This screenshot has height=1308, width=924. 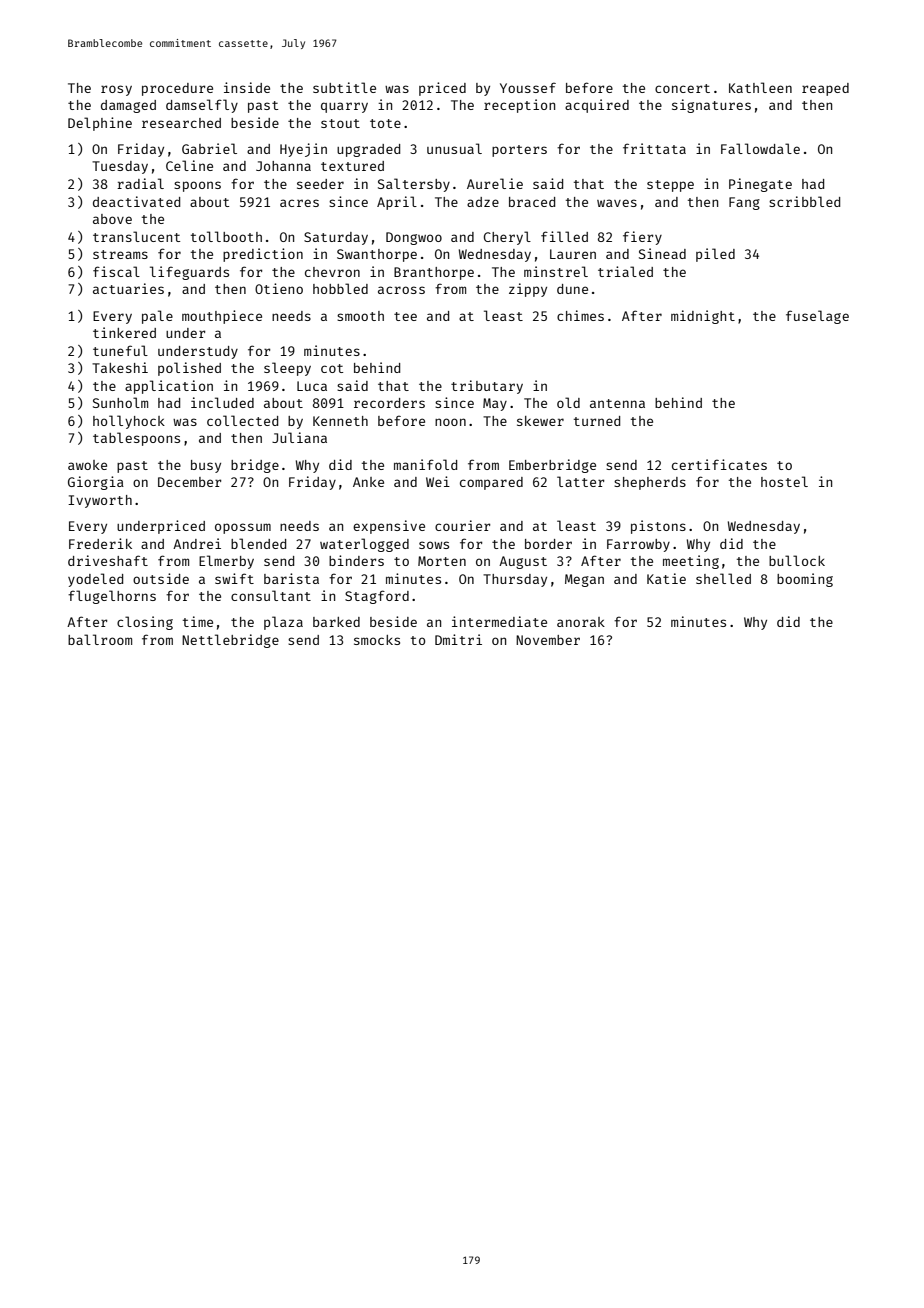 What do you see at coordinates (556, 271) in the screenshot?
I see `minstrel` at bounding box center [556, 271].
